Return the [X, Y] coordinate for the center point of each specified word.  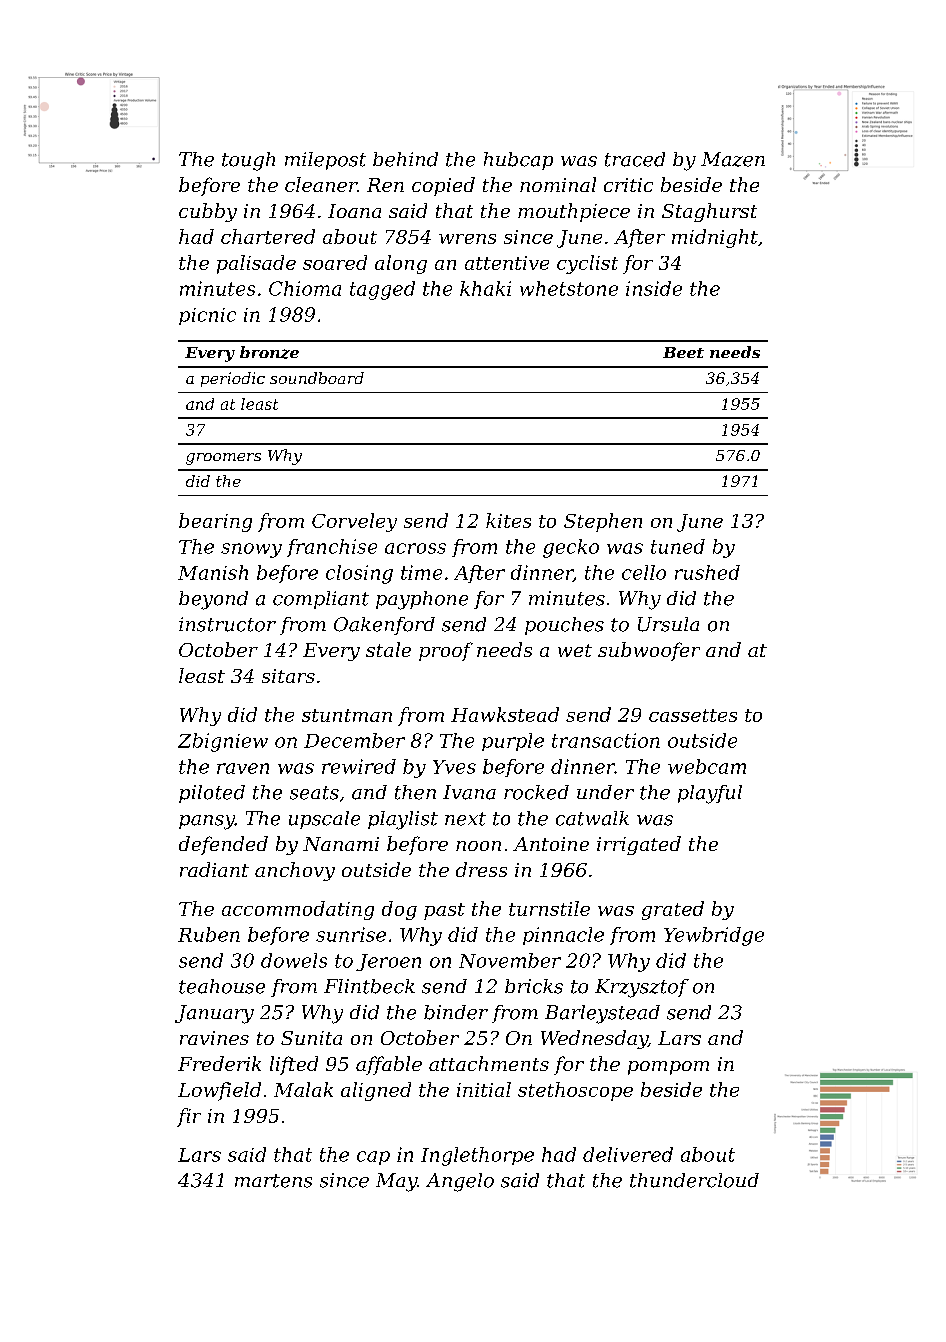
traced [635, 159]
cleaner [321, 184]
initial [484, 1089]
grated [673, 910]
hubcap [518, 161]
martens [273, 1181]
